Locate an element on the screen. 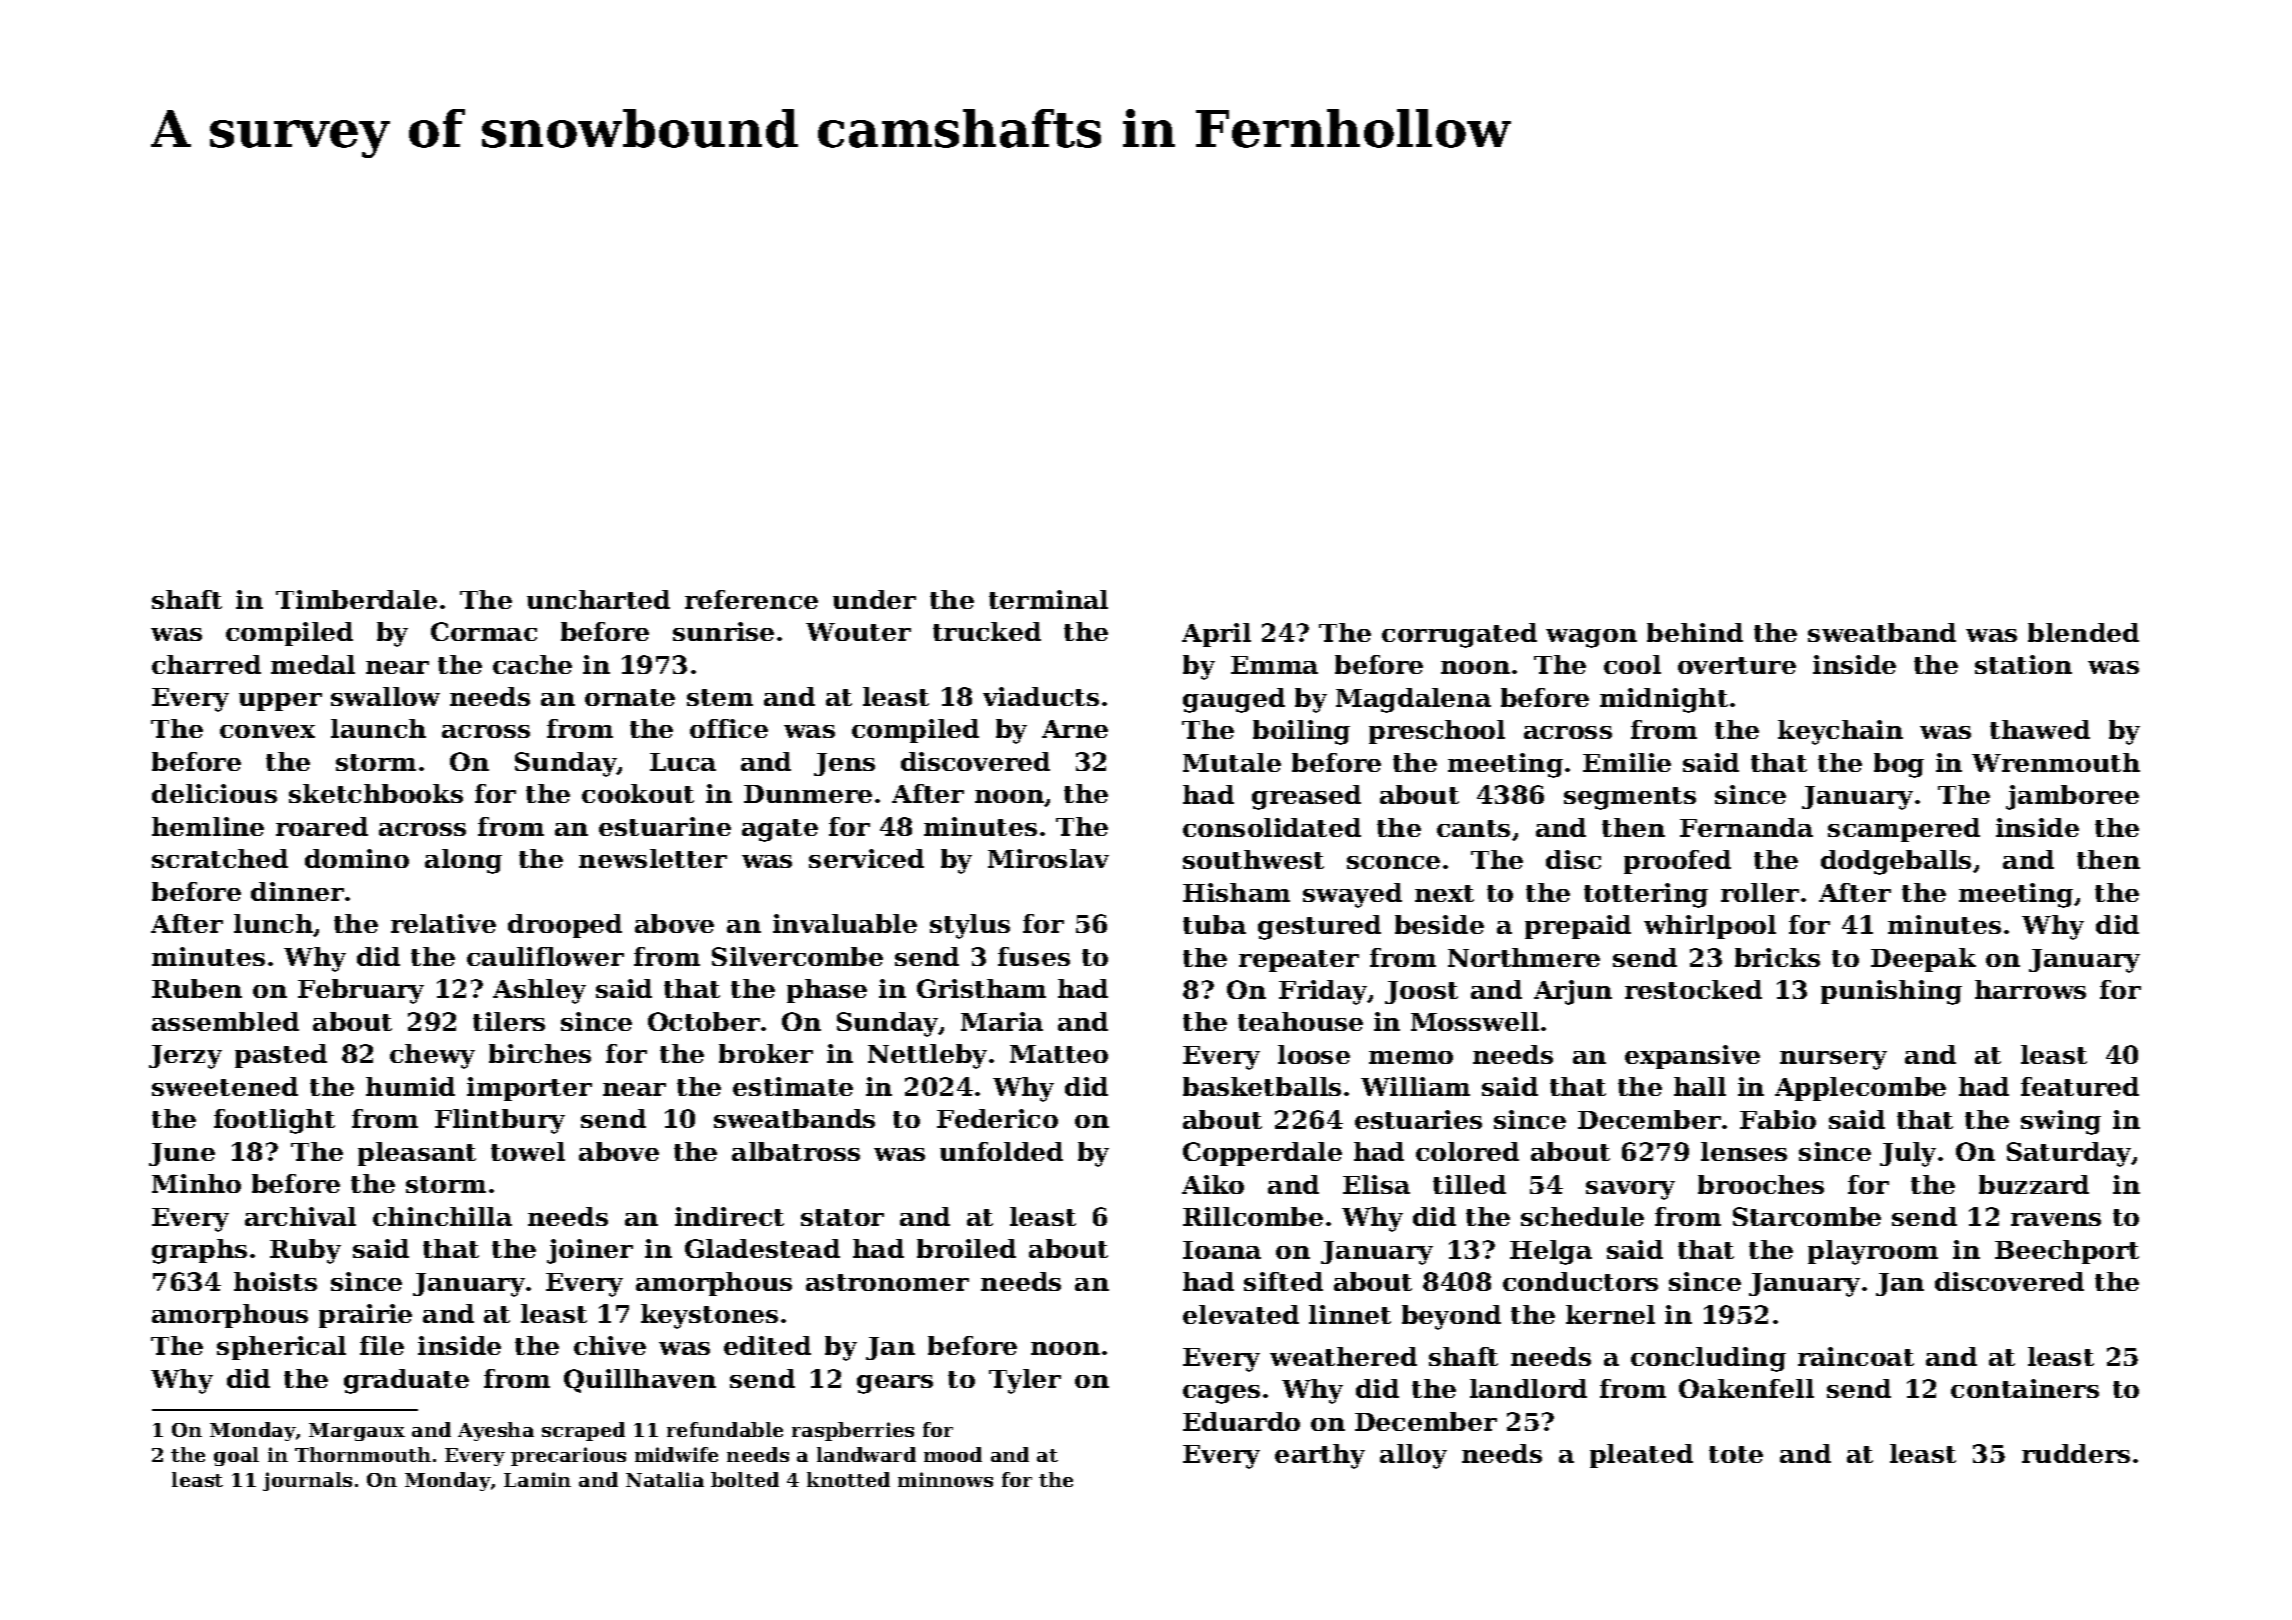 The image size is (2292, 1620). phase is located at coordinates (827, 991).
